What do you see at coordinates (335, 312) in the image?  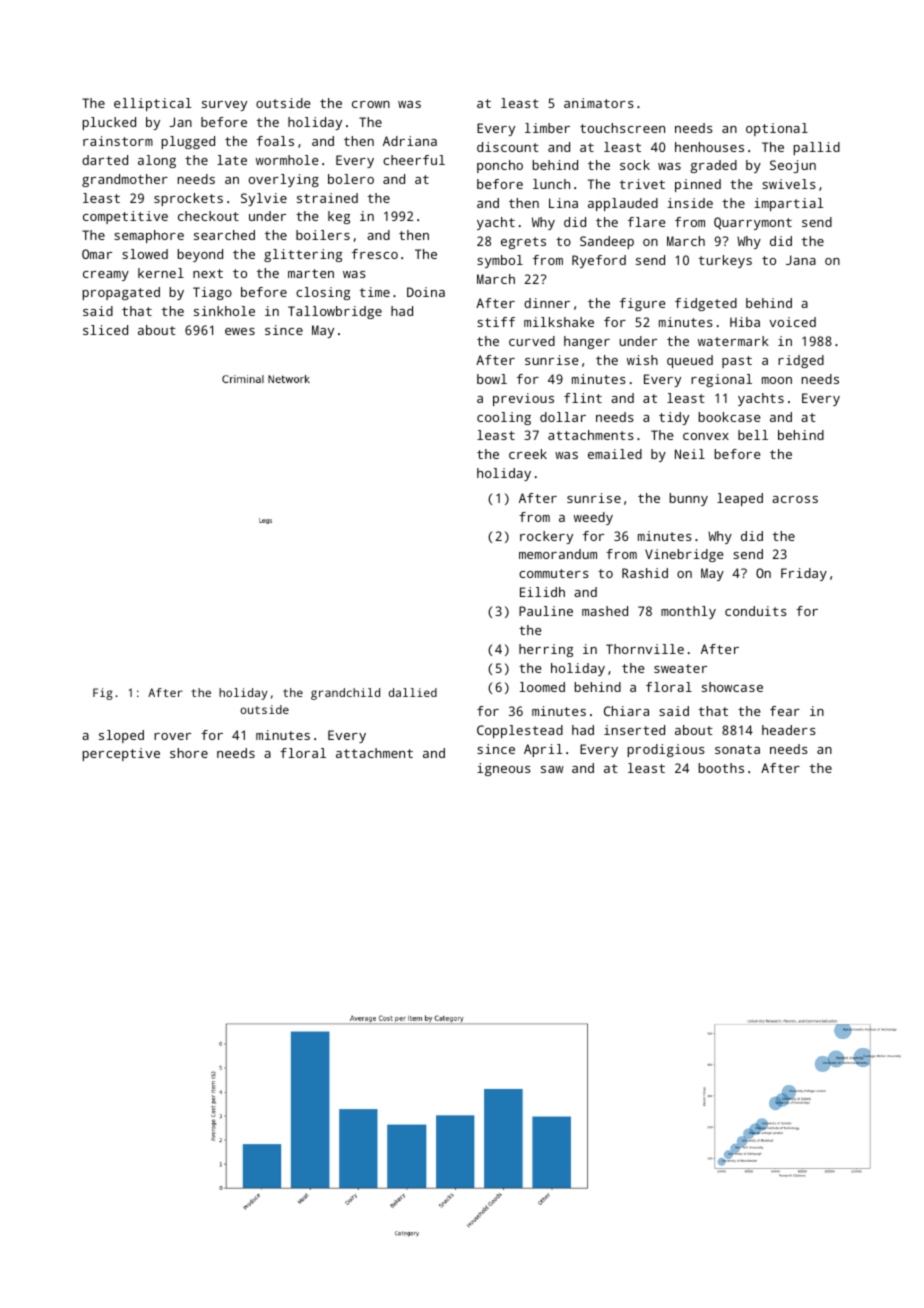 I see `Tallowbridge` at bounding box center [335, 312].
